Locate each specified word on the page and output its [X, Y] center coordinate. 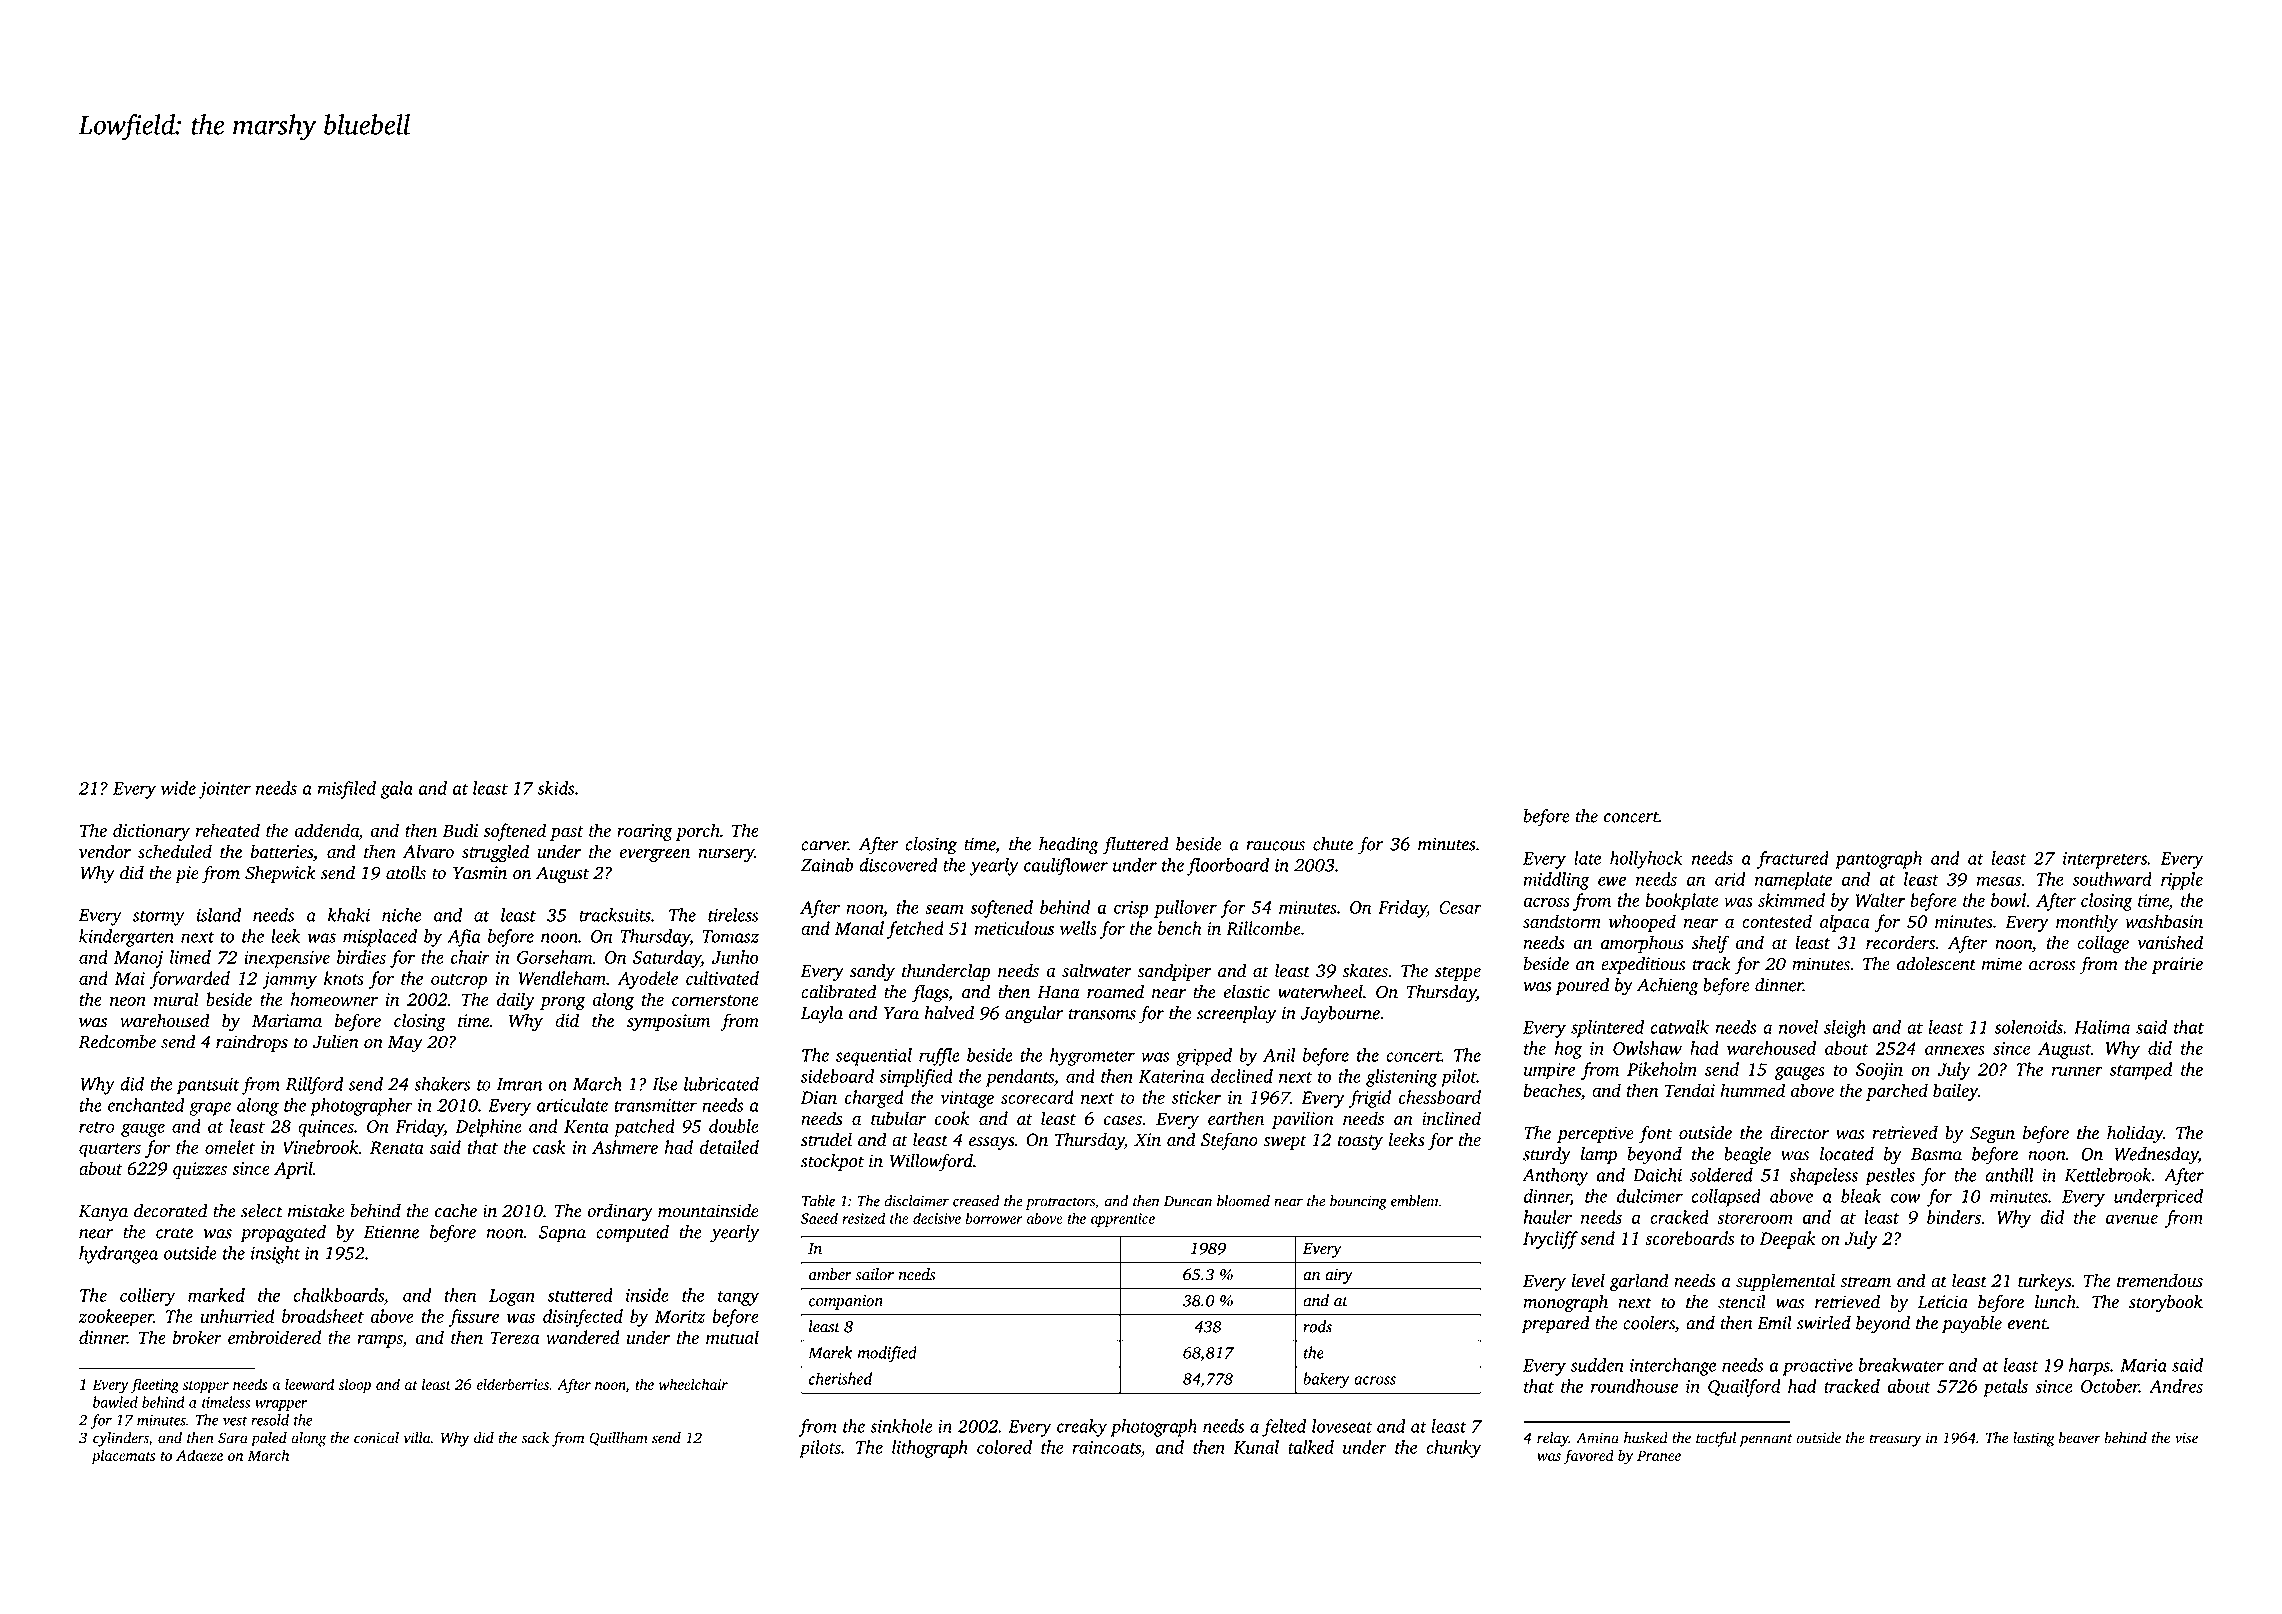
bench [1179, 928]
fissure [474, 1318]
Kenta [586, 1126]
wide [178, 788]
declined [1242, 1076]
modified [887, 1354]
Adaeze [199, 1455]
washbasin [2164, 921]
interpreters [2105, 860]
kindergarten [126, 938]
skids [556, 788]
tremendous [2160, 1280]
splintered [1607, 1029]
